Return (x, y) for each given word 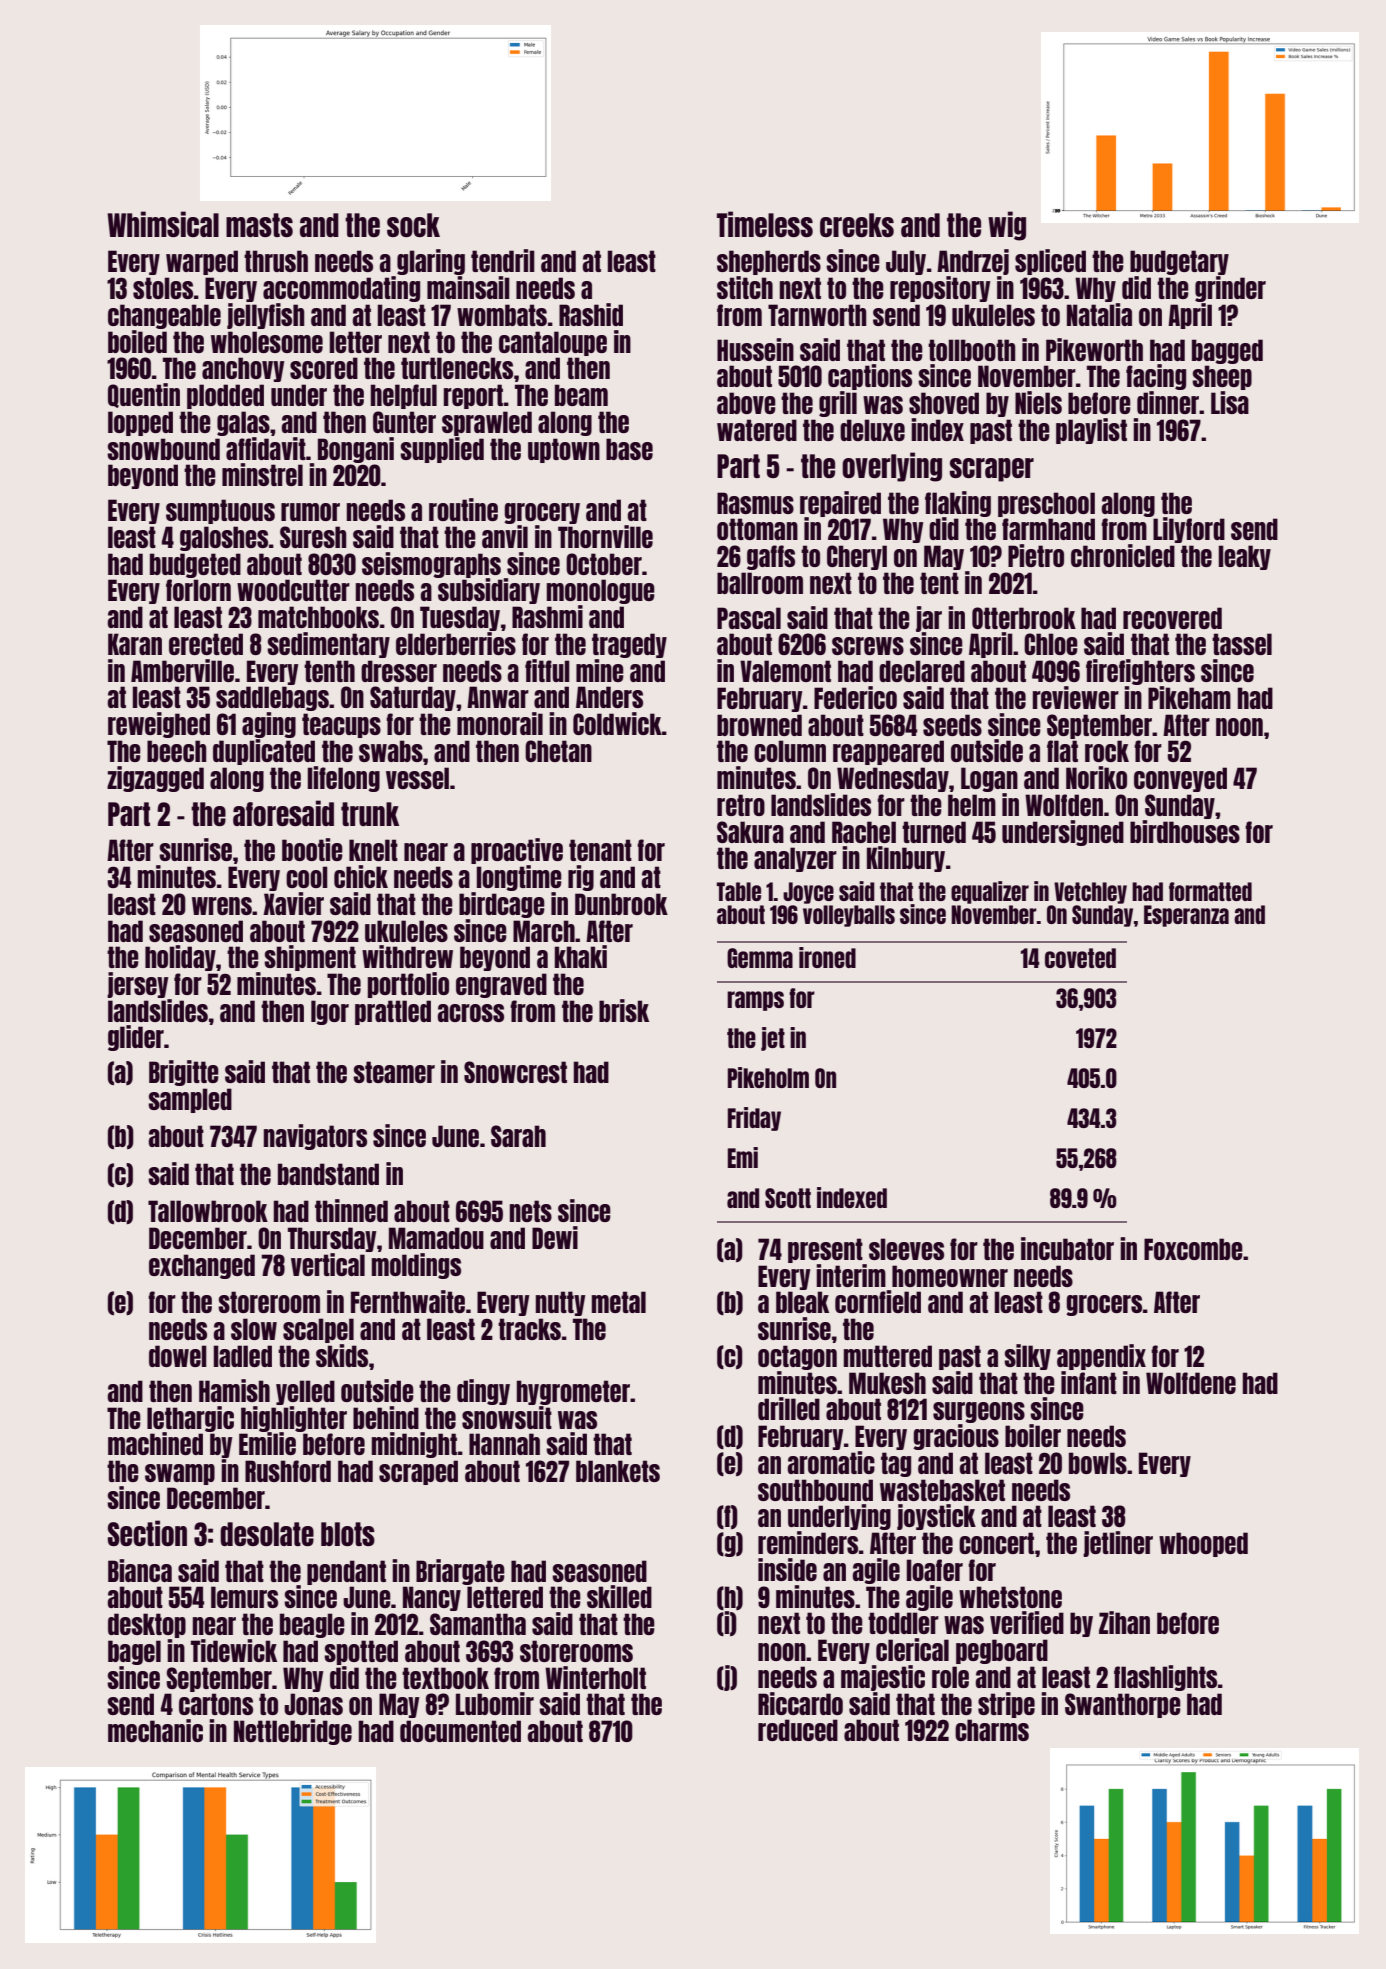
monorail (500, 723)
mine (600, 670)
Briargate (460, 1572)
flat (1062, 751)
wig (1007, 226)
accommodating (341, 289)
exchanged (202, 1266)
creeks (857, 225)
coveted (1080, 958)
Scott (788, 1198)
